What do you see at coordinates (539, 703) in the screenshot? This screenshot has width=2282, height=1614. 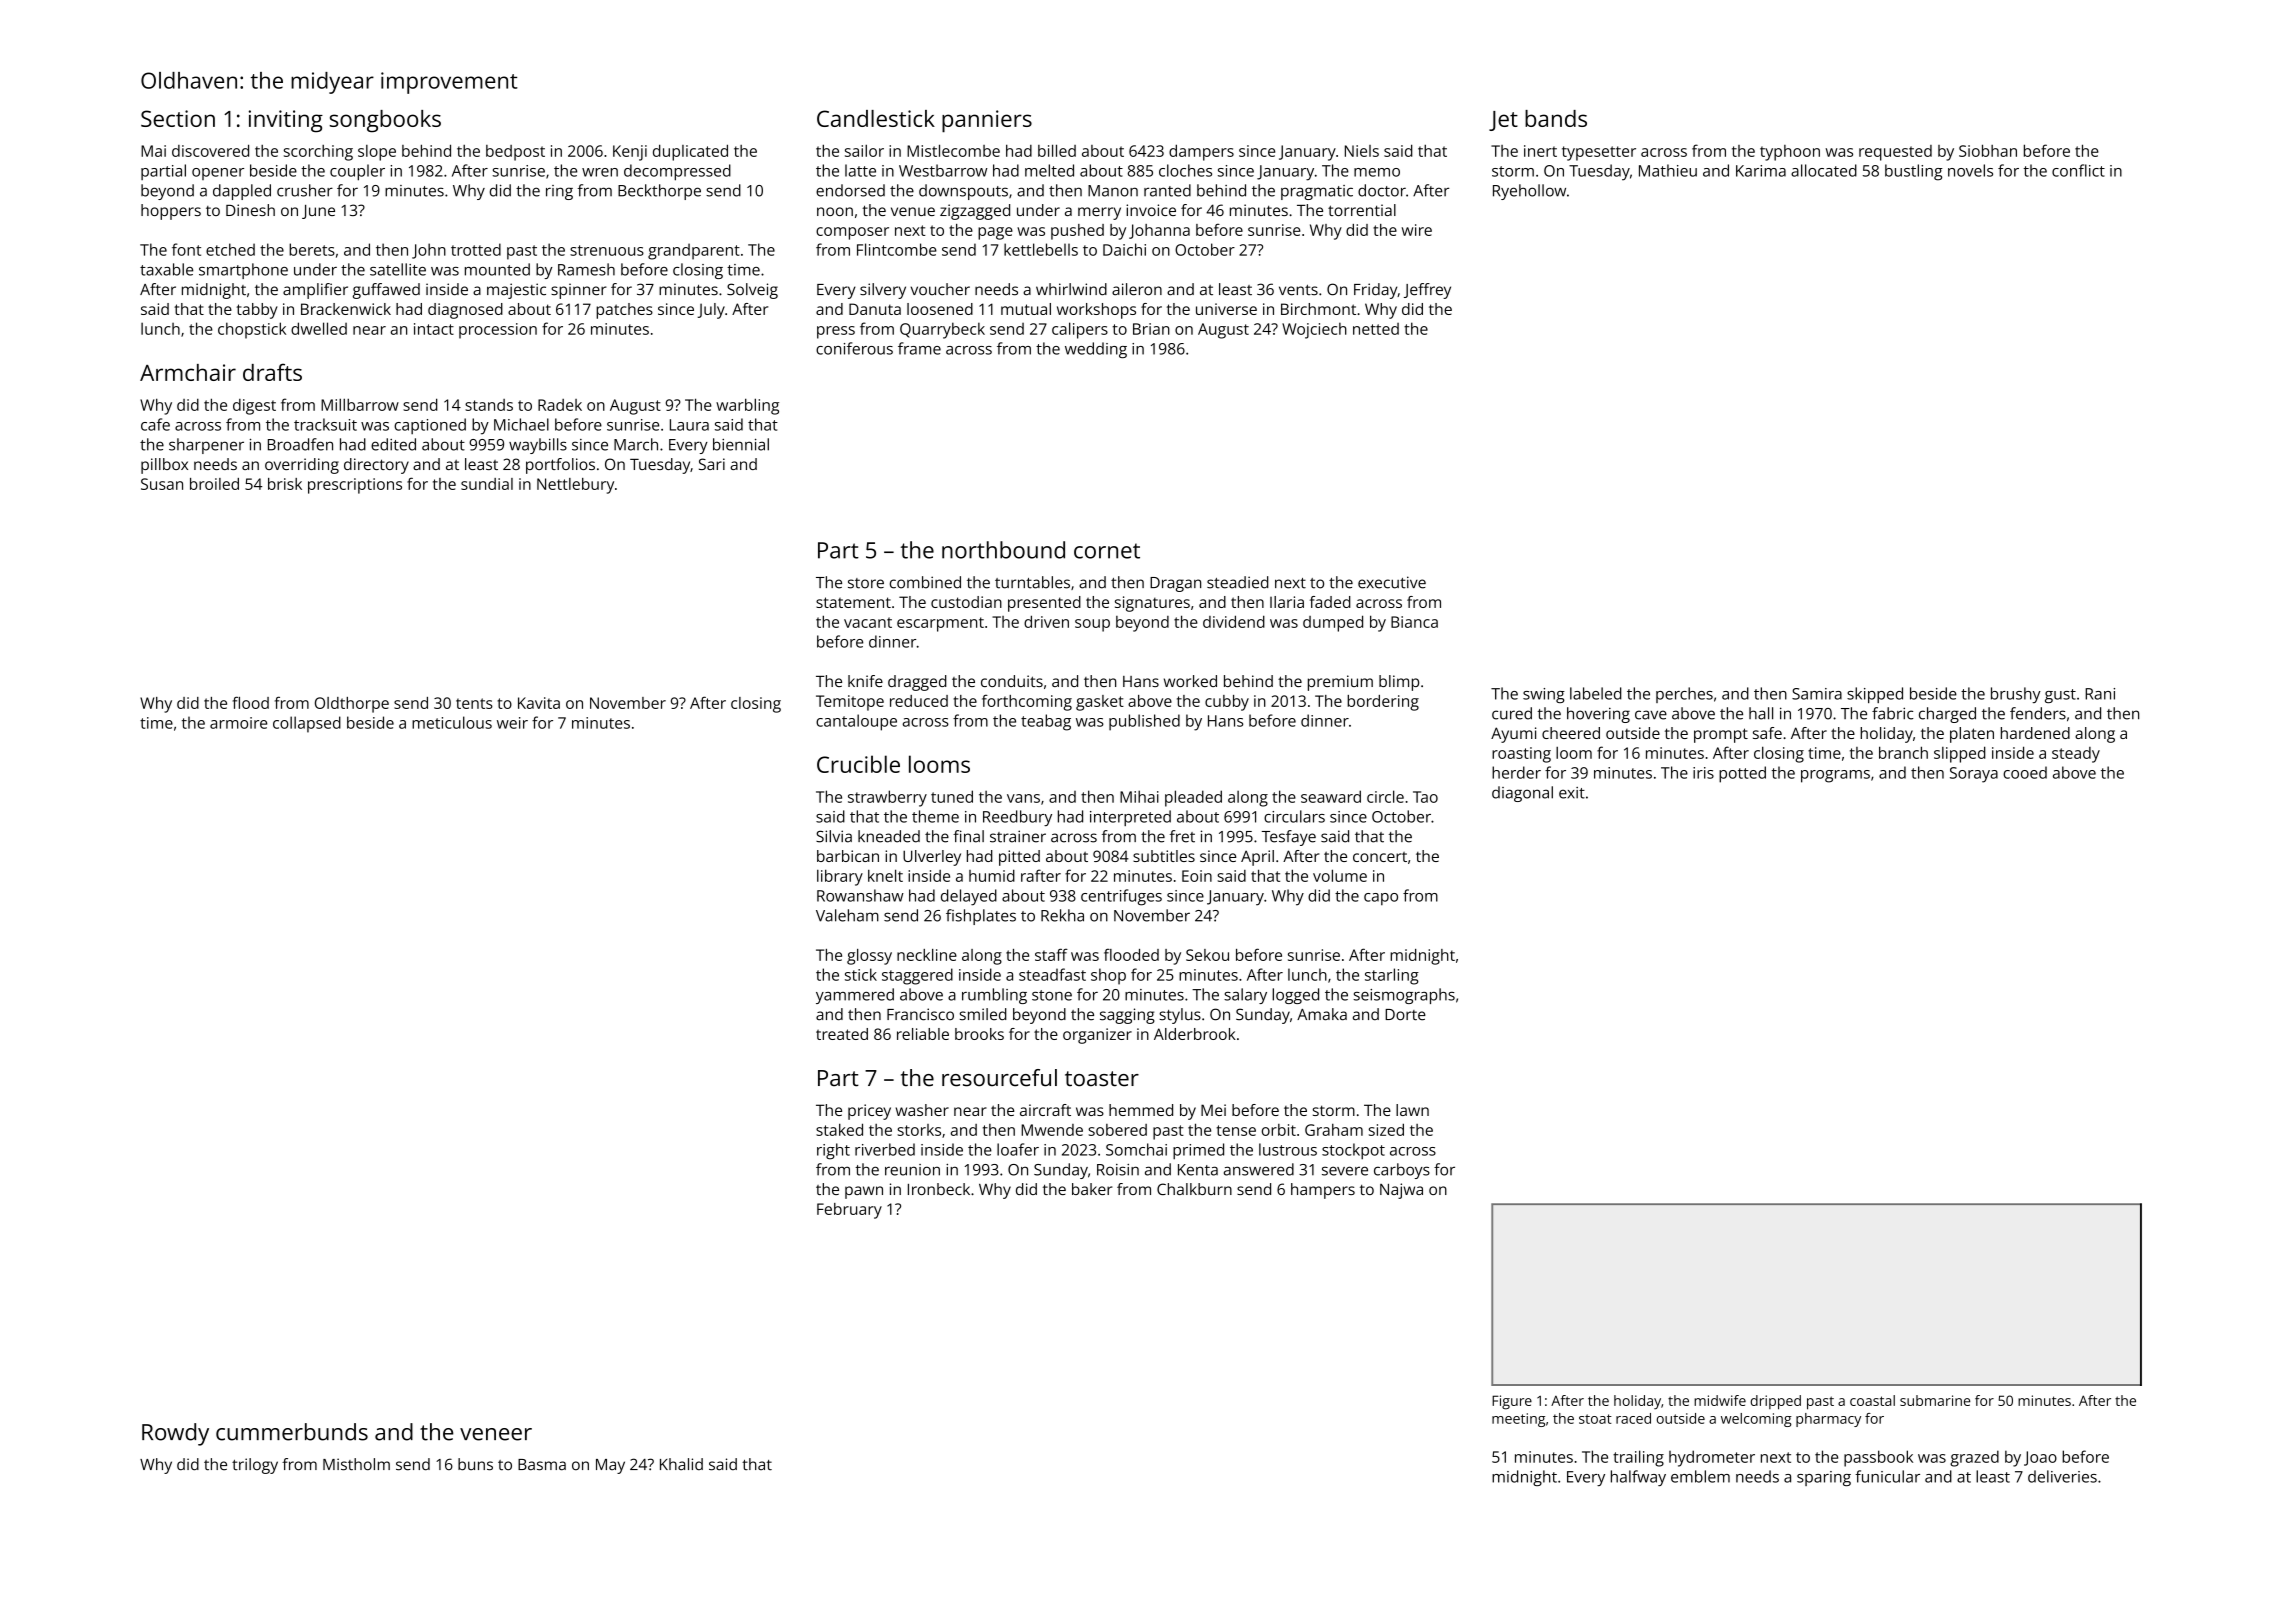 I see `Kavita` at bounding box center [539, 703].
